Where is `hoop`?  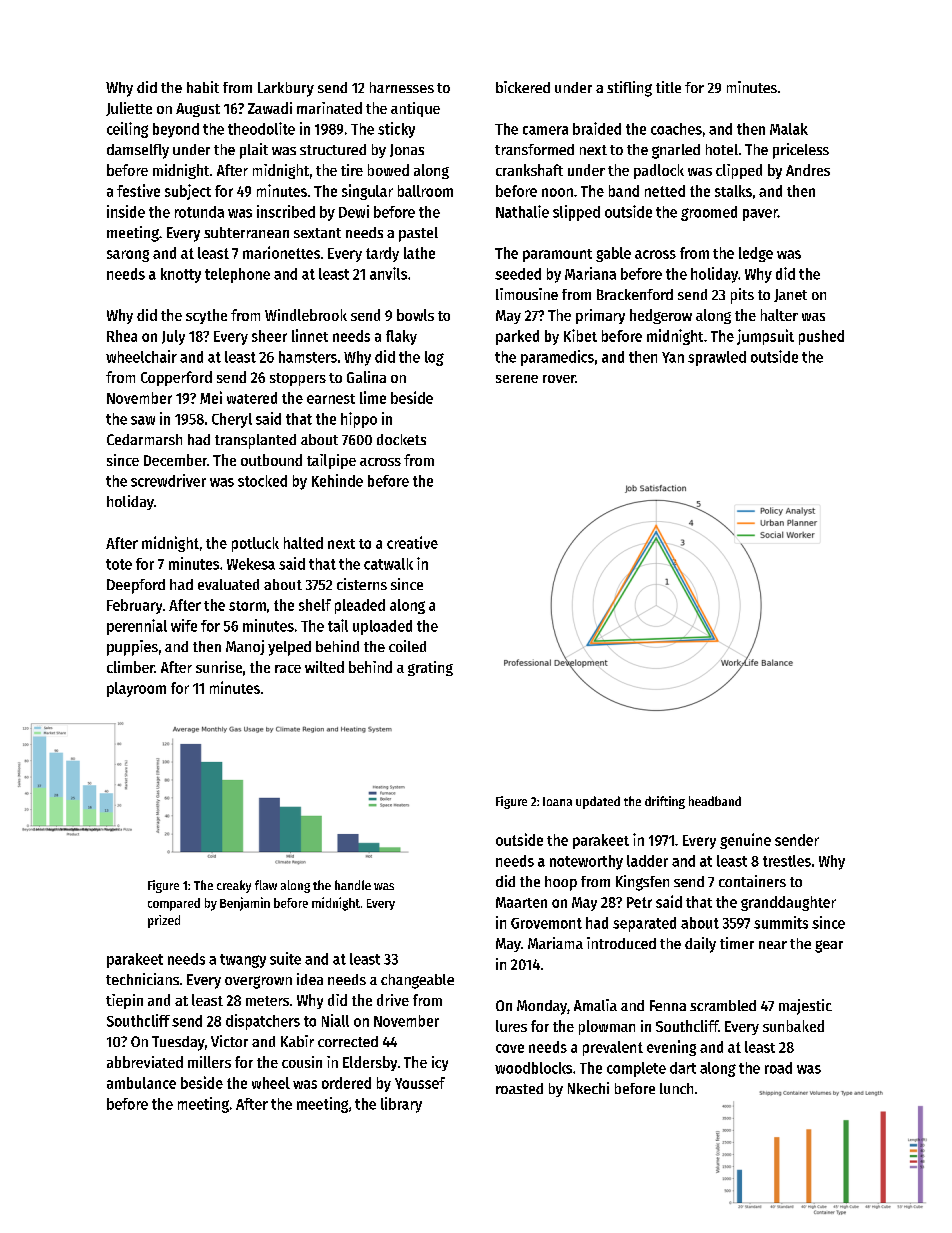
hoop is located at coordinates (561, 883).
